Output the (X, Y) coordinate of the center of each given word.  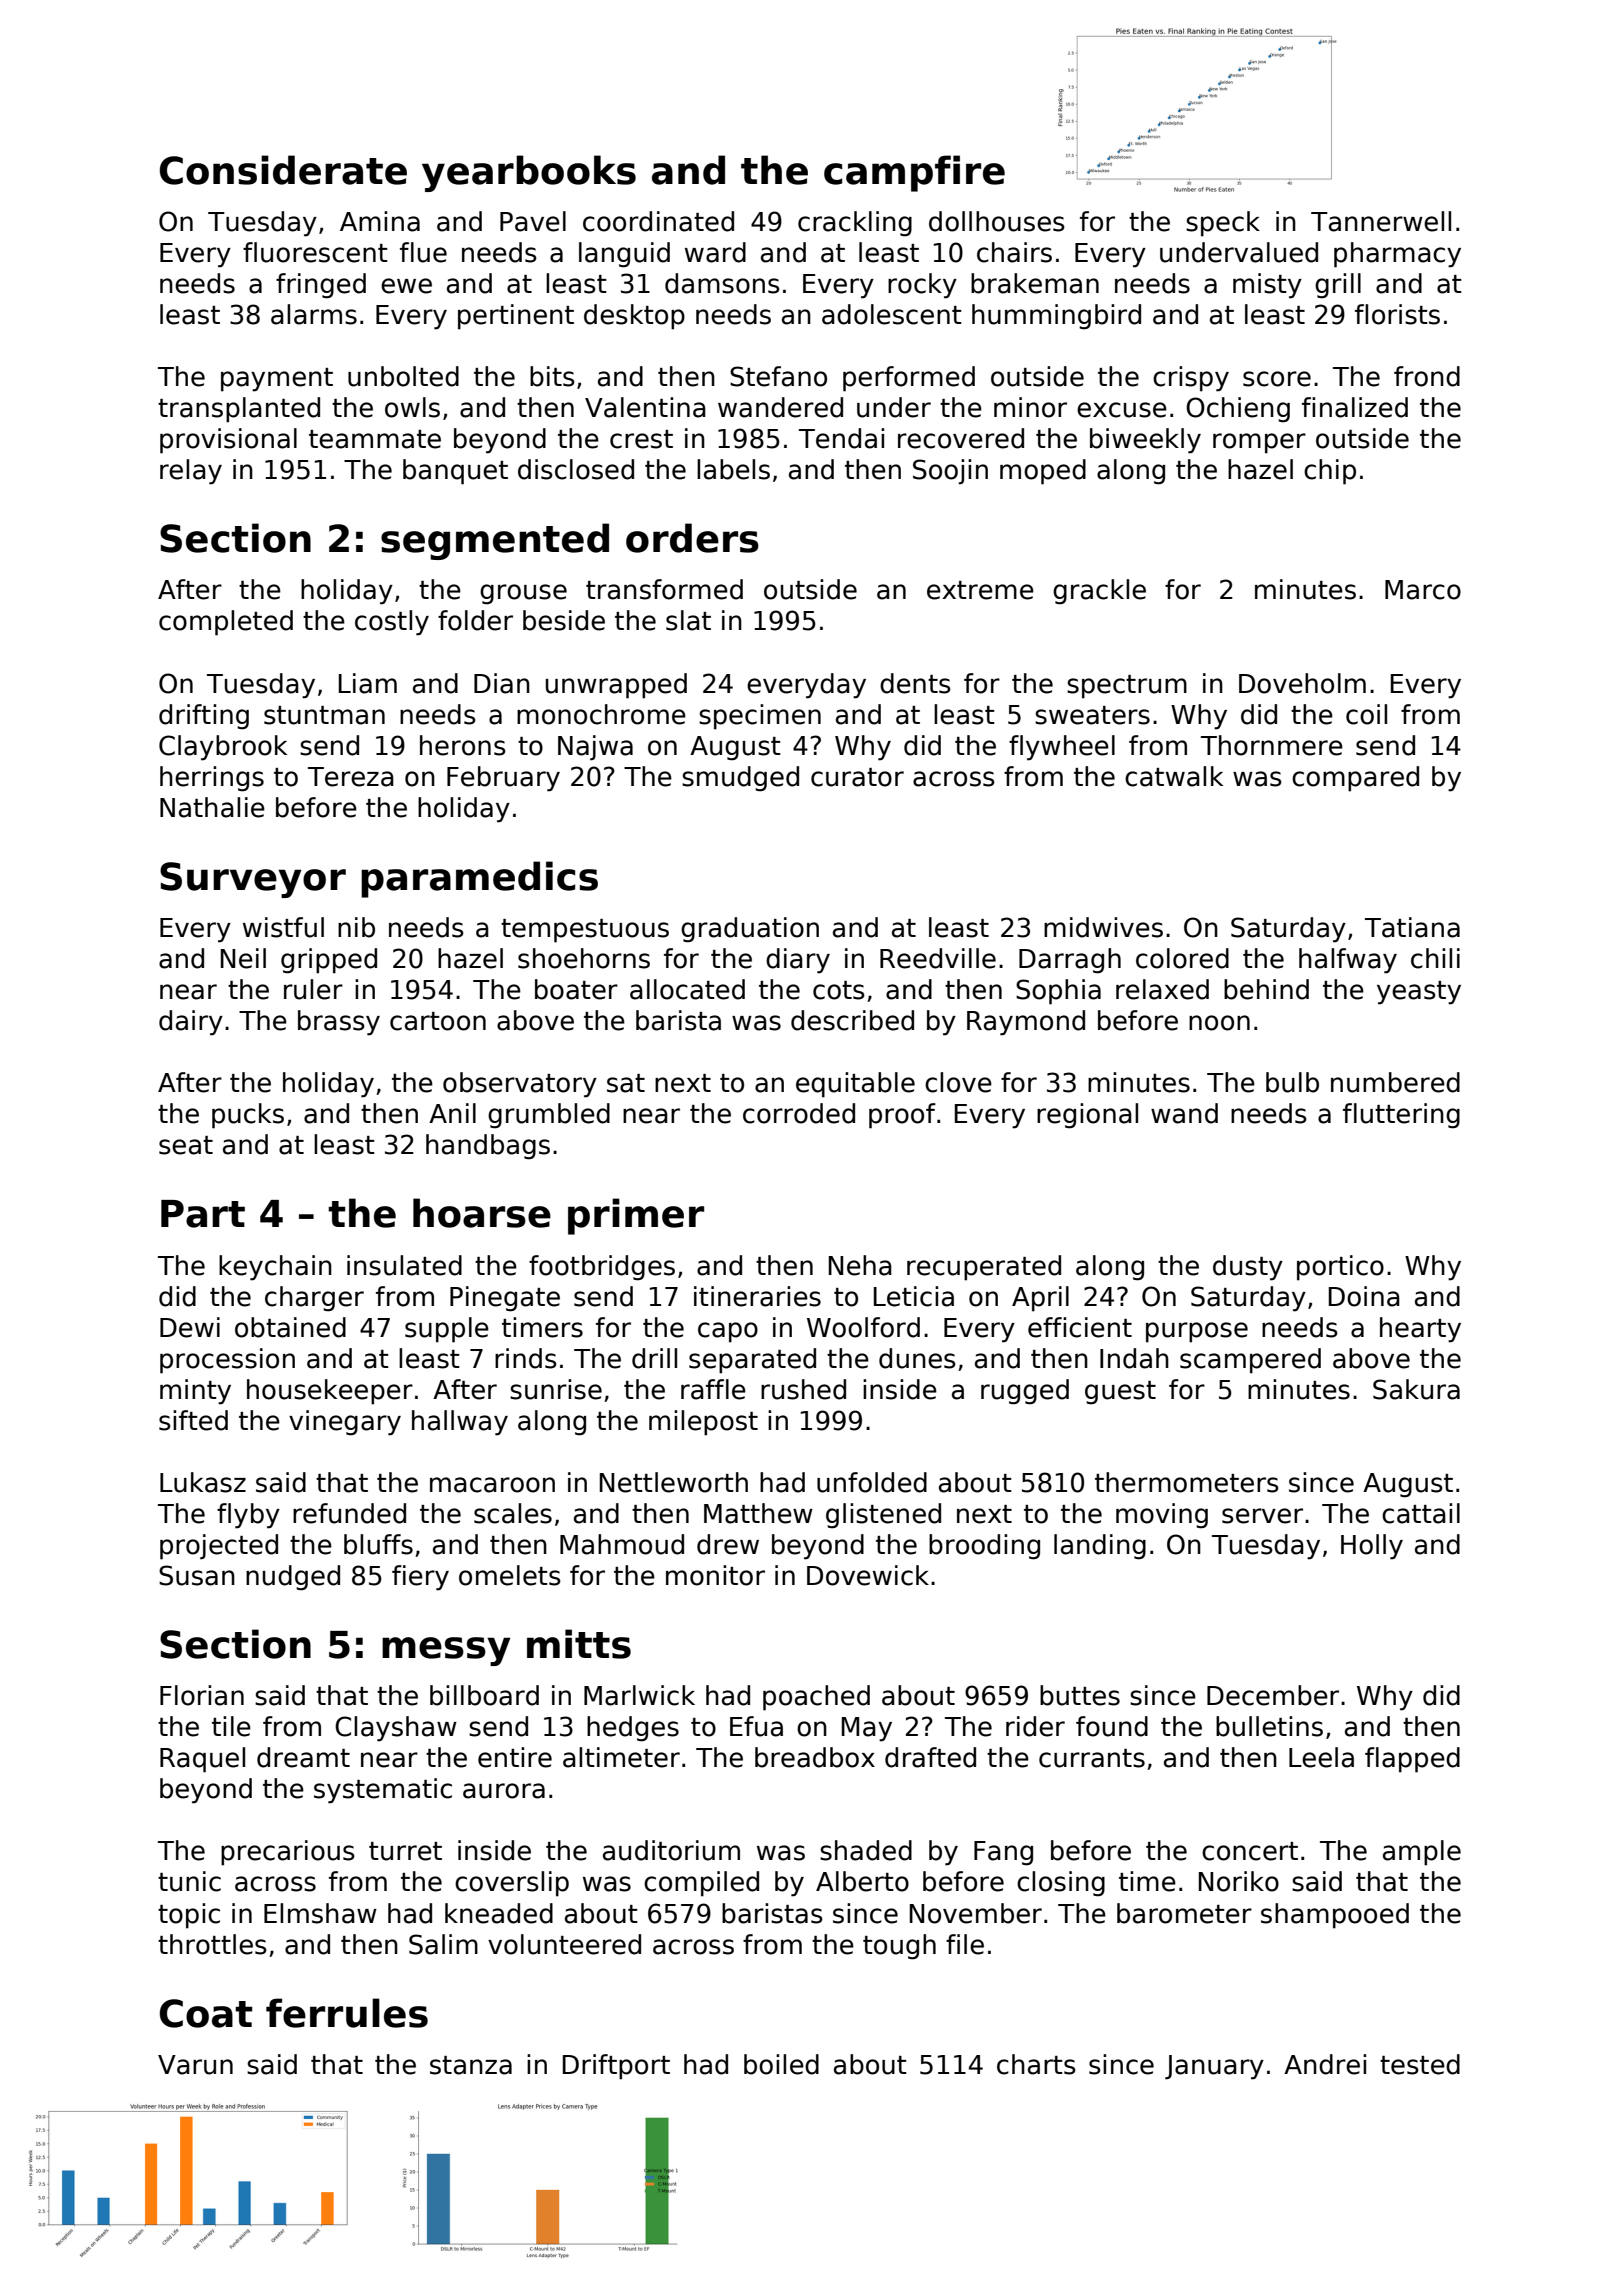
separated (752, 1361)
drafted (930, 1757)
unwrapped (616, 686)
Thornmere (1272, 745)
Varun (195, 2065)
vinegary (345, 1423)
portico (1340, 1268)
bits (552, 376)
